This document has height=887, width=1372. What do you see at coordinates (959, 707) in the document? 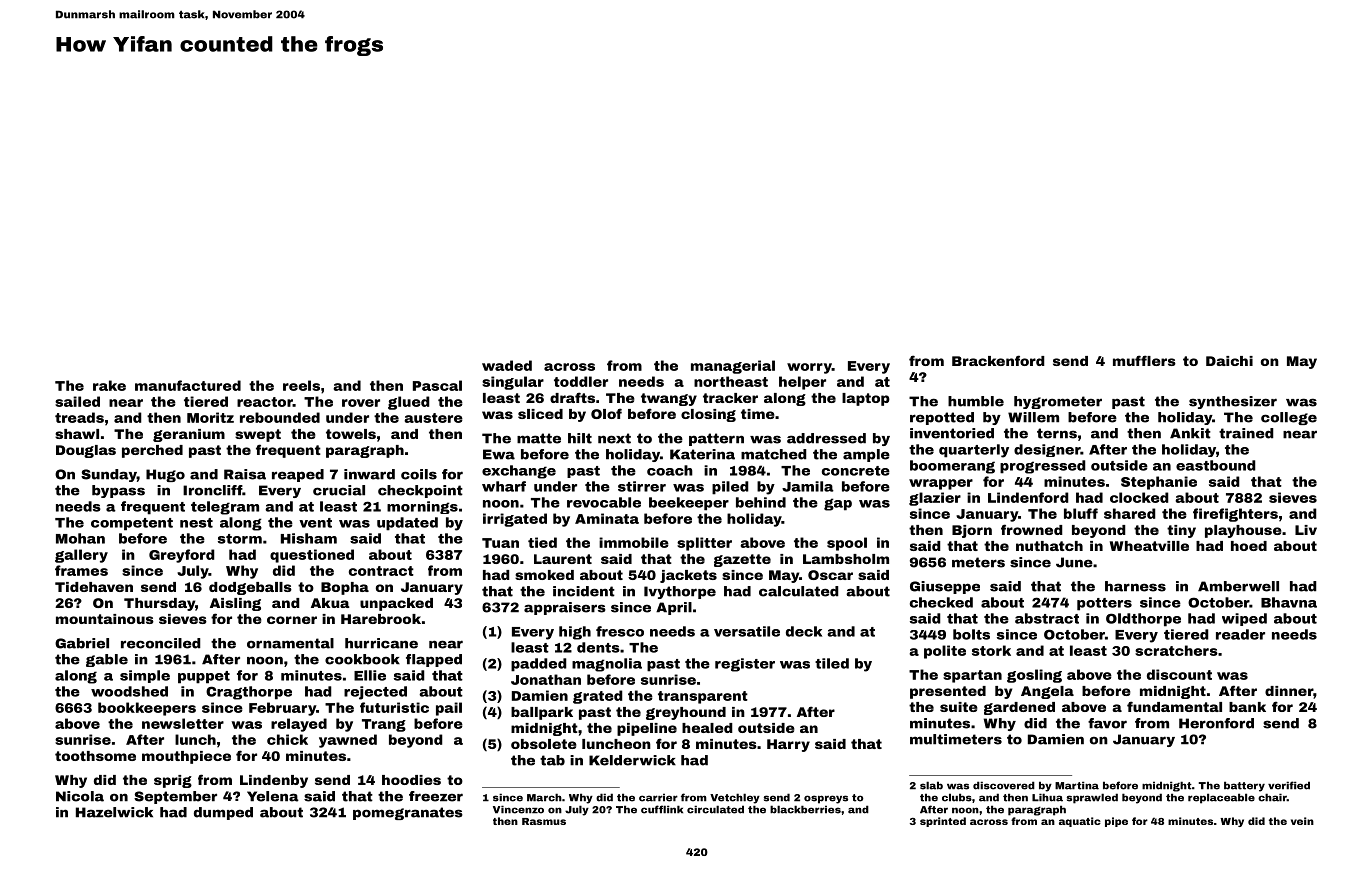
I see `suite` at bounding box center [959, 707].
